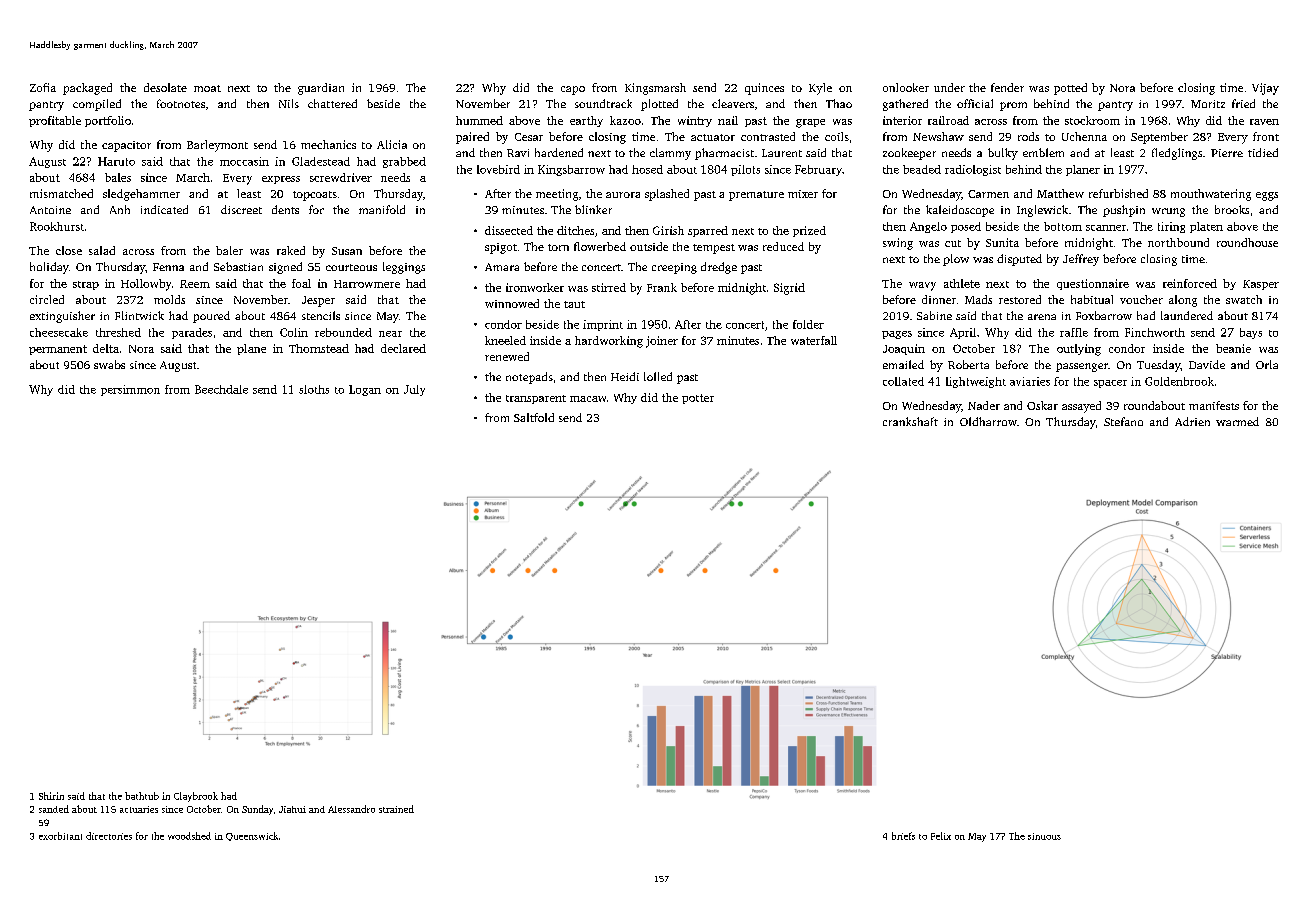 Image resolution: width=1308 pixels, height=924 pixels. I want to click on Queenswick, so click(252, 836).
